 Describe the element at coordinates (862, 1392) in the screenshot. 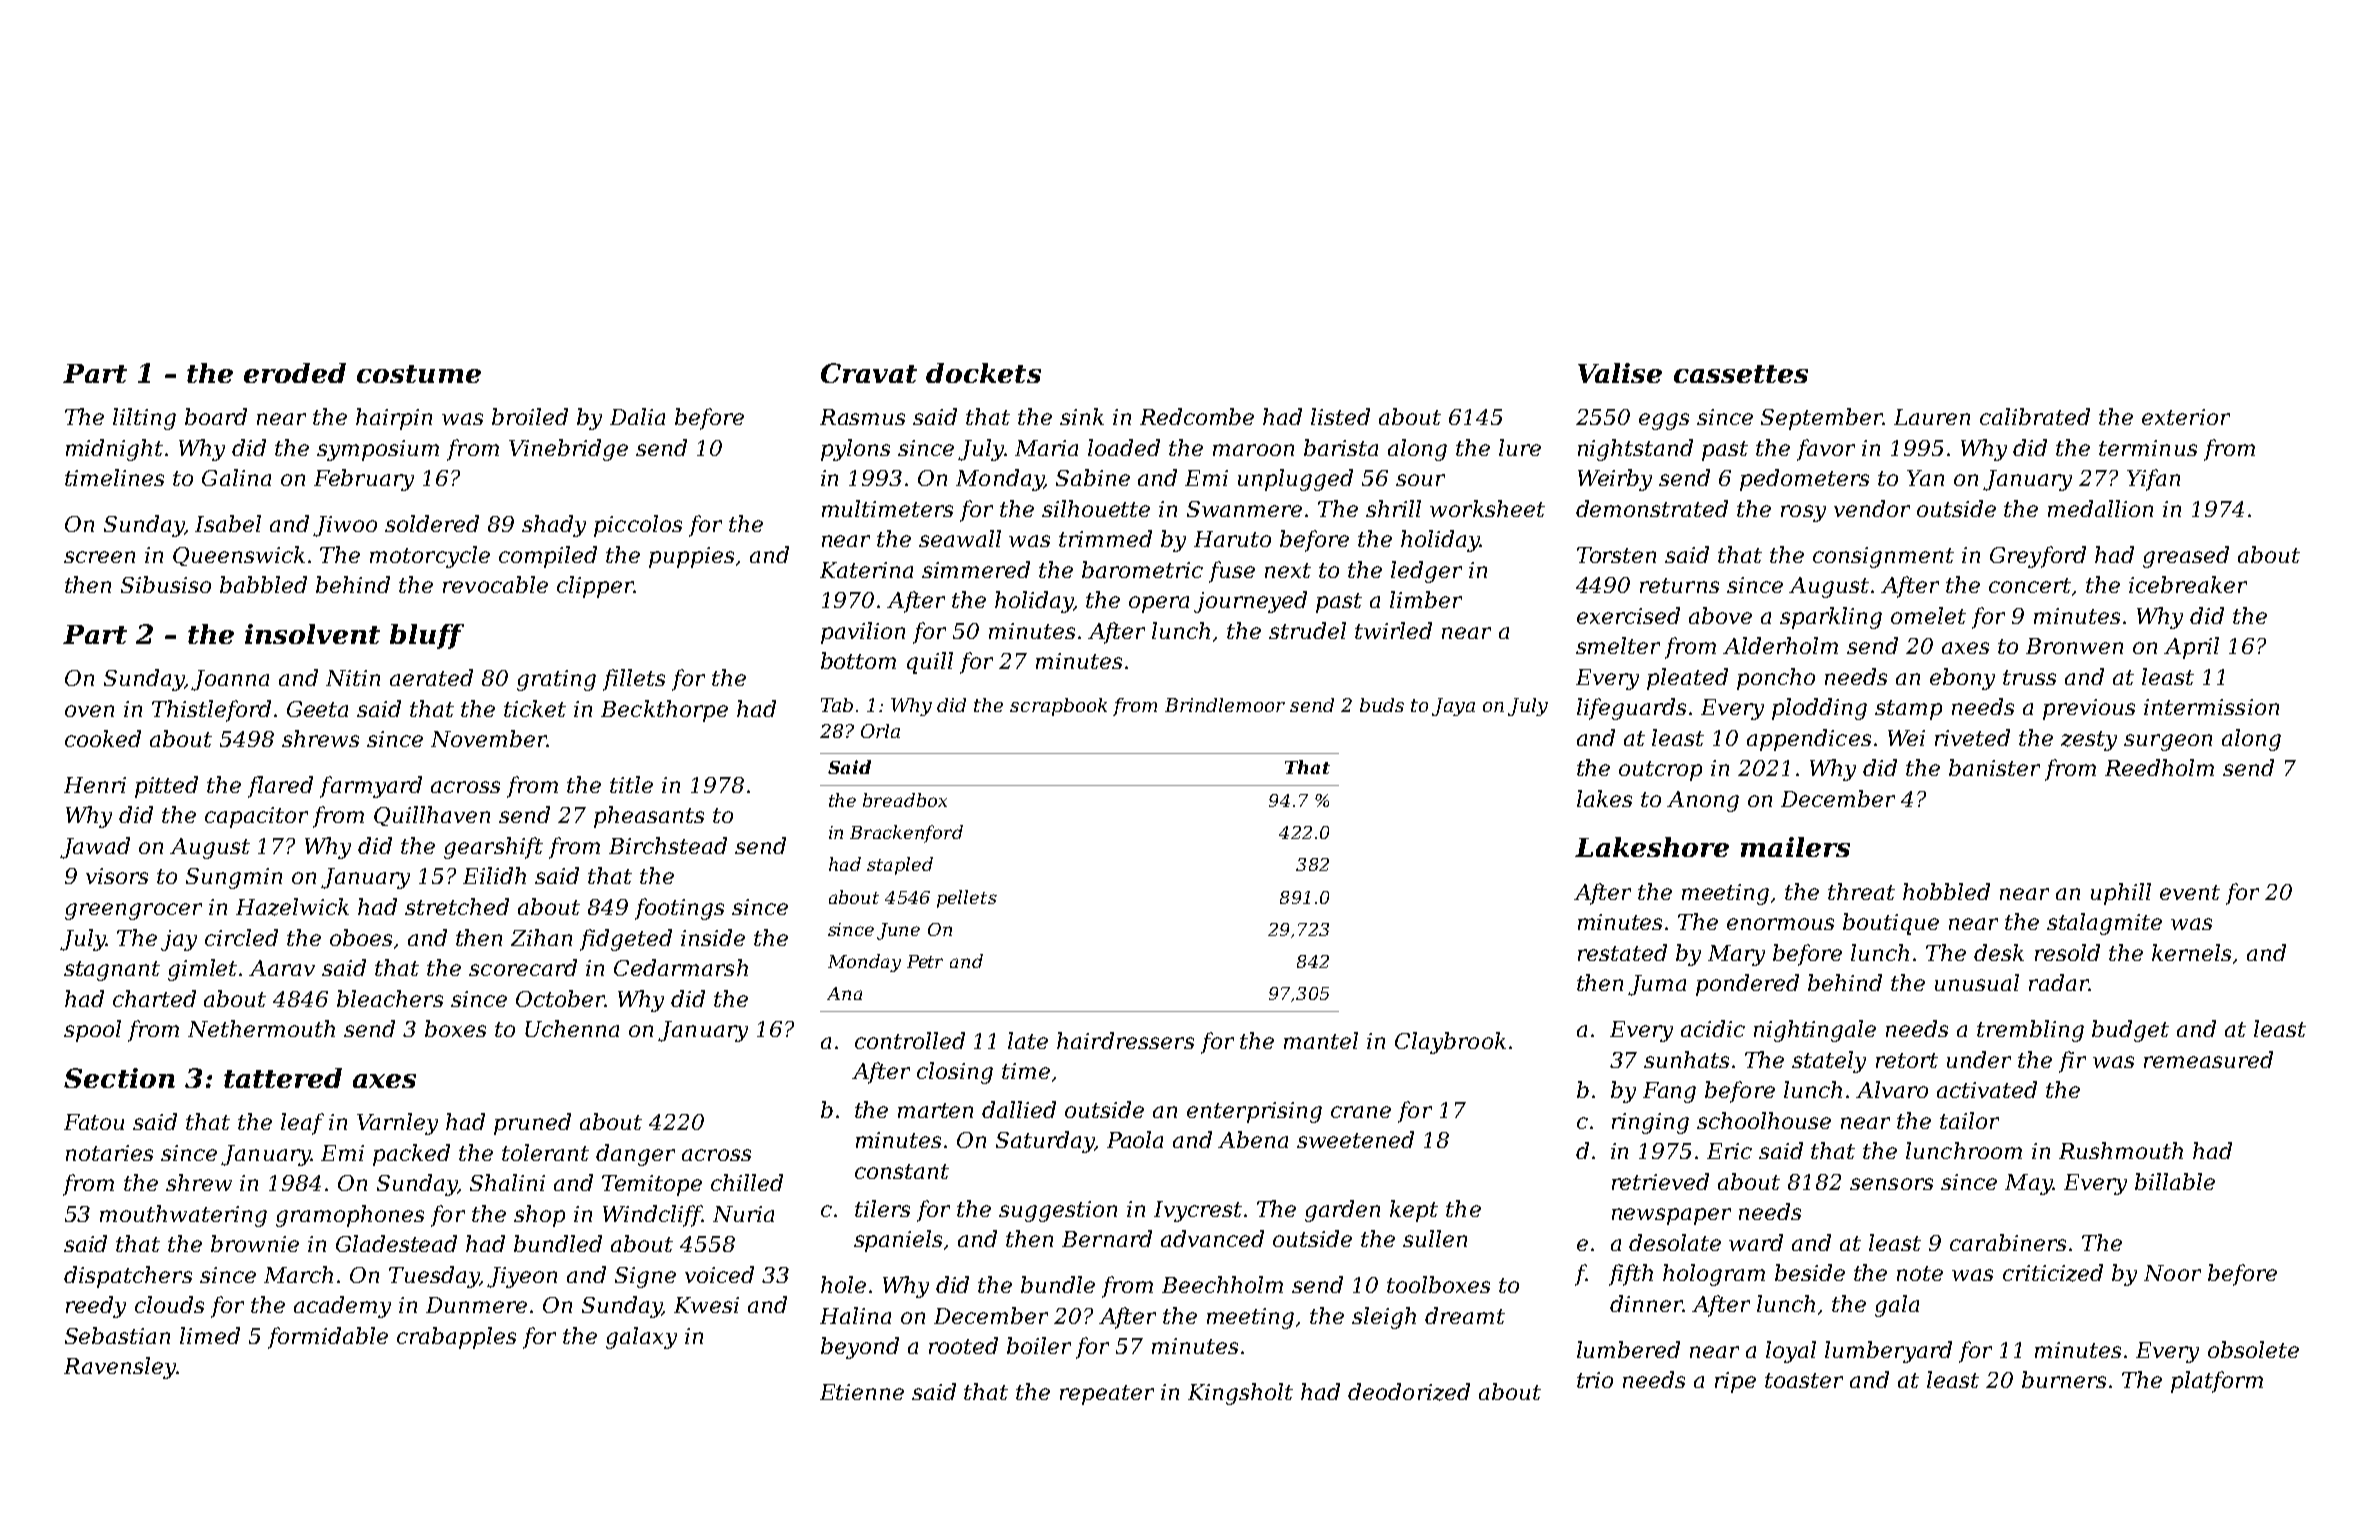

I see `Etienne` at that location.
